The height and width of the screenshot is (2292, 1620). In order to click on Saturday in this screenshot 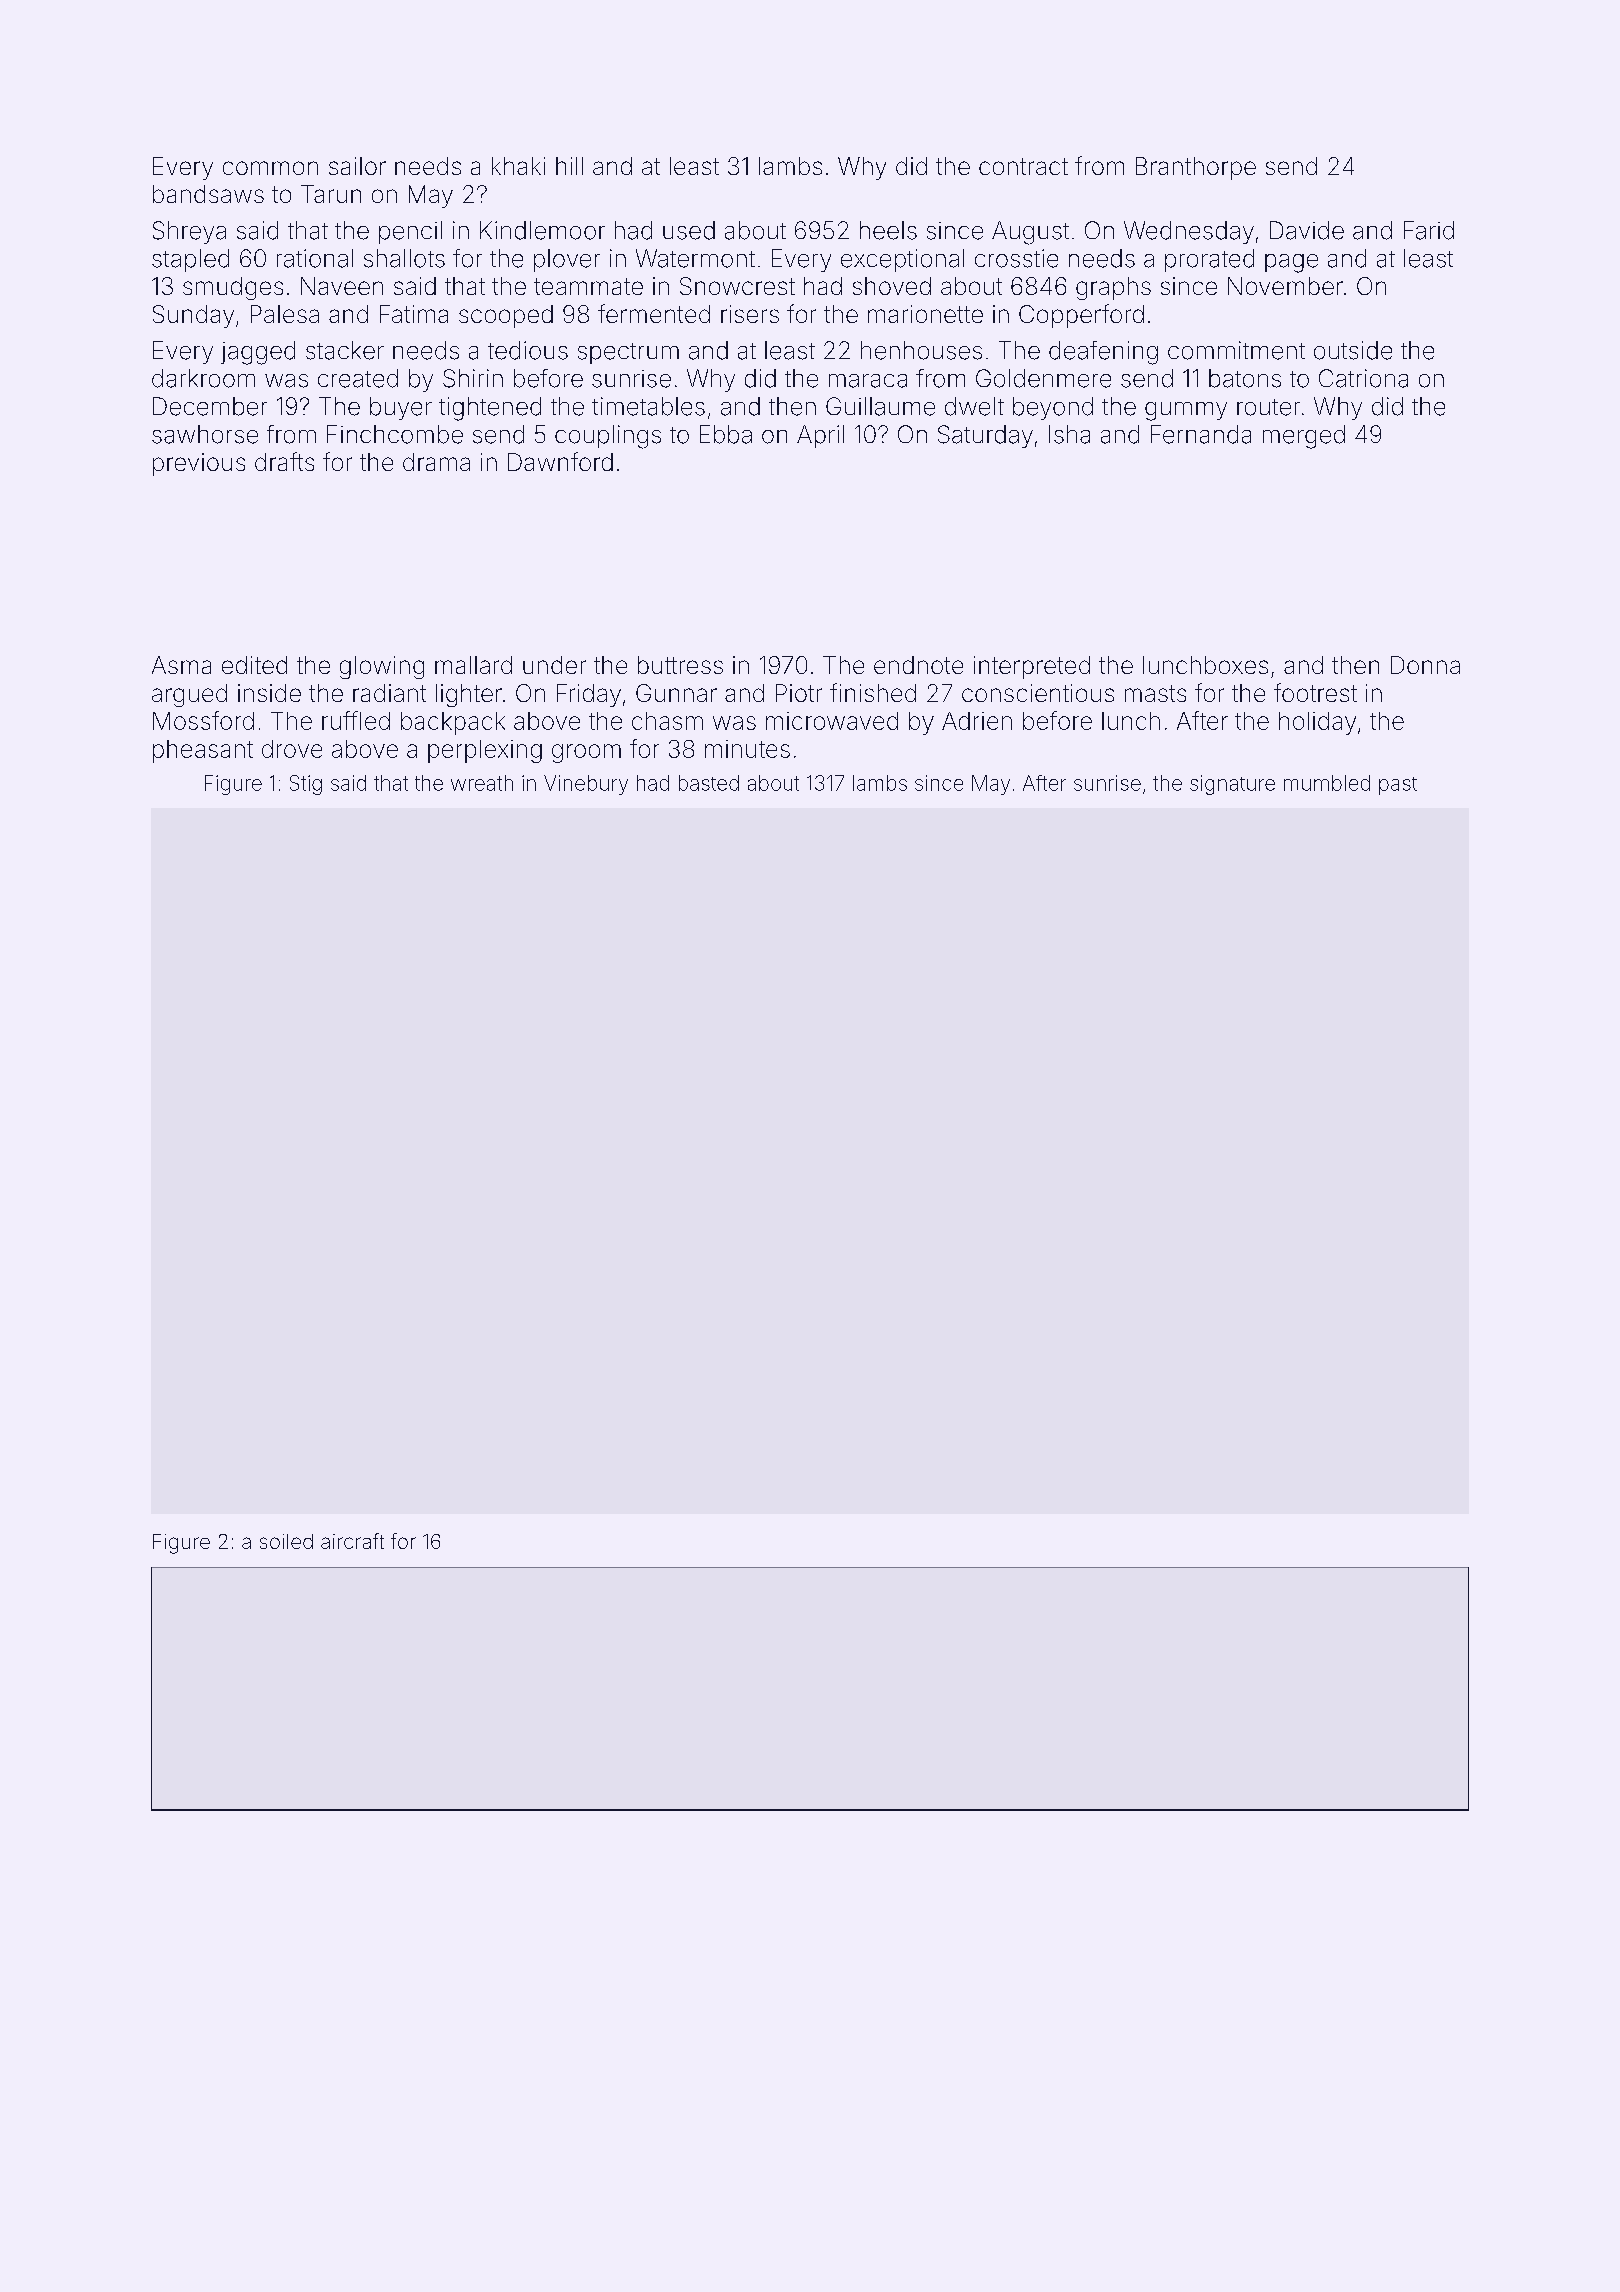, I will do `click(985, 436)`.
